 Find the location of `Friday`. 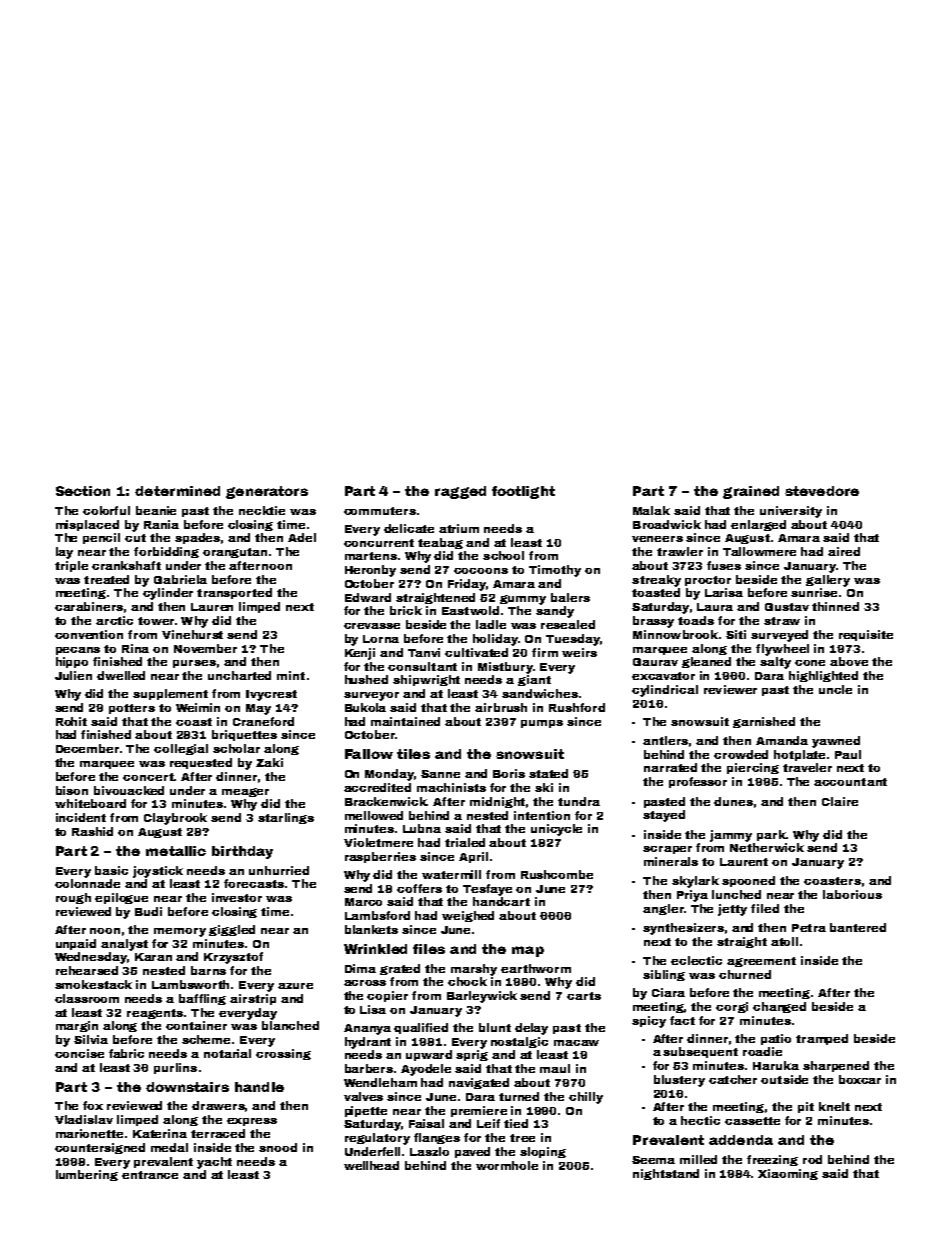

Friday is located at coordinates (467, 585).
